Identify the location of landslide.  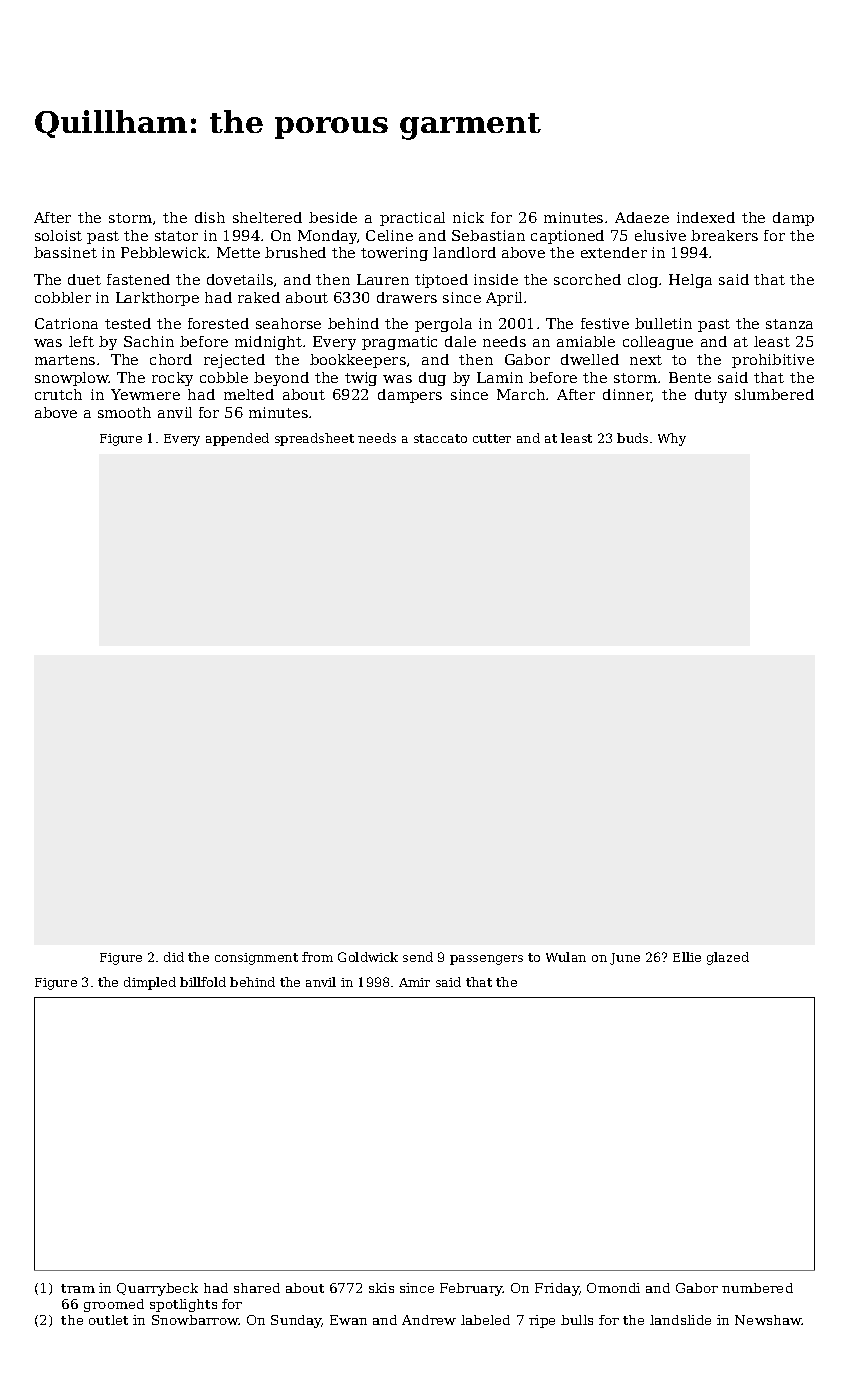
(680, 1320).
